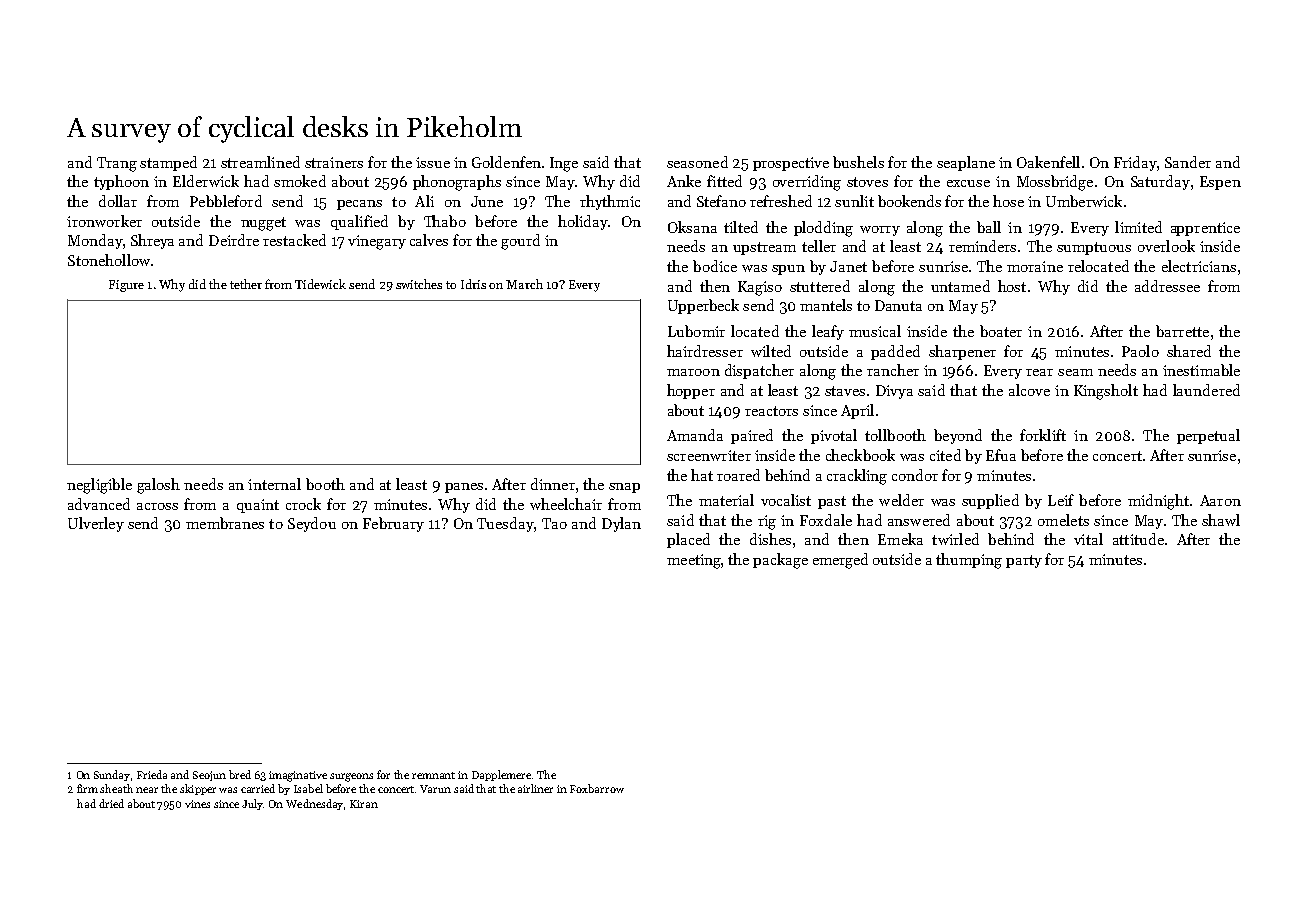 The width and height of the screenshot is (1308, 924). What do you see at coordinates (597, 788) in the screenshot?
I see `Foxbarrow` at bounding box center [597, 788].
